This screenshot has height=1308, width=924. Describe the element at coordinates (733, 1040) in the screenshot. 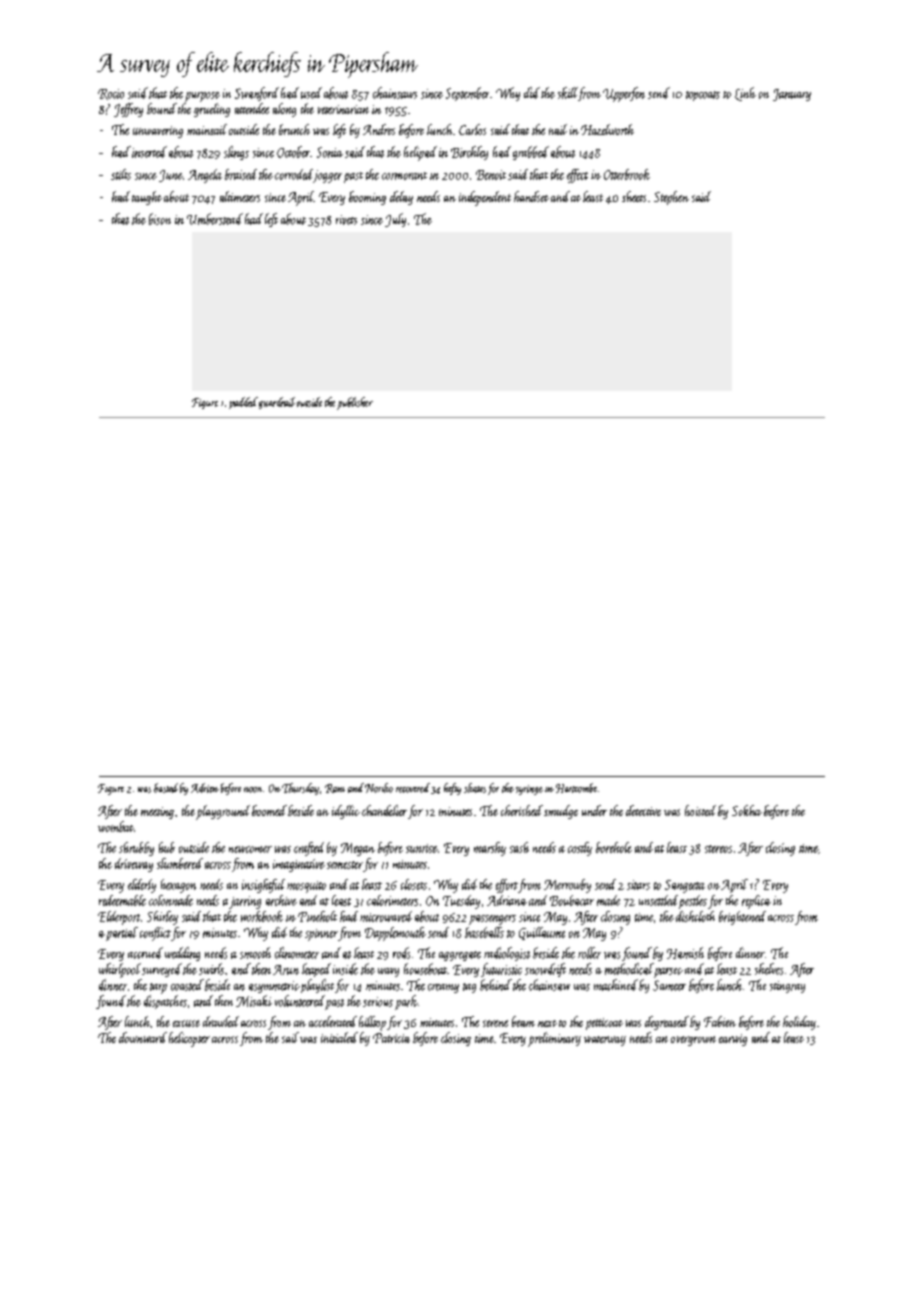

I see `earwig` at that location.
